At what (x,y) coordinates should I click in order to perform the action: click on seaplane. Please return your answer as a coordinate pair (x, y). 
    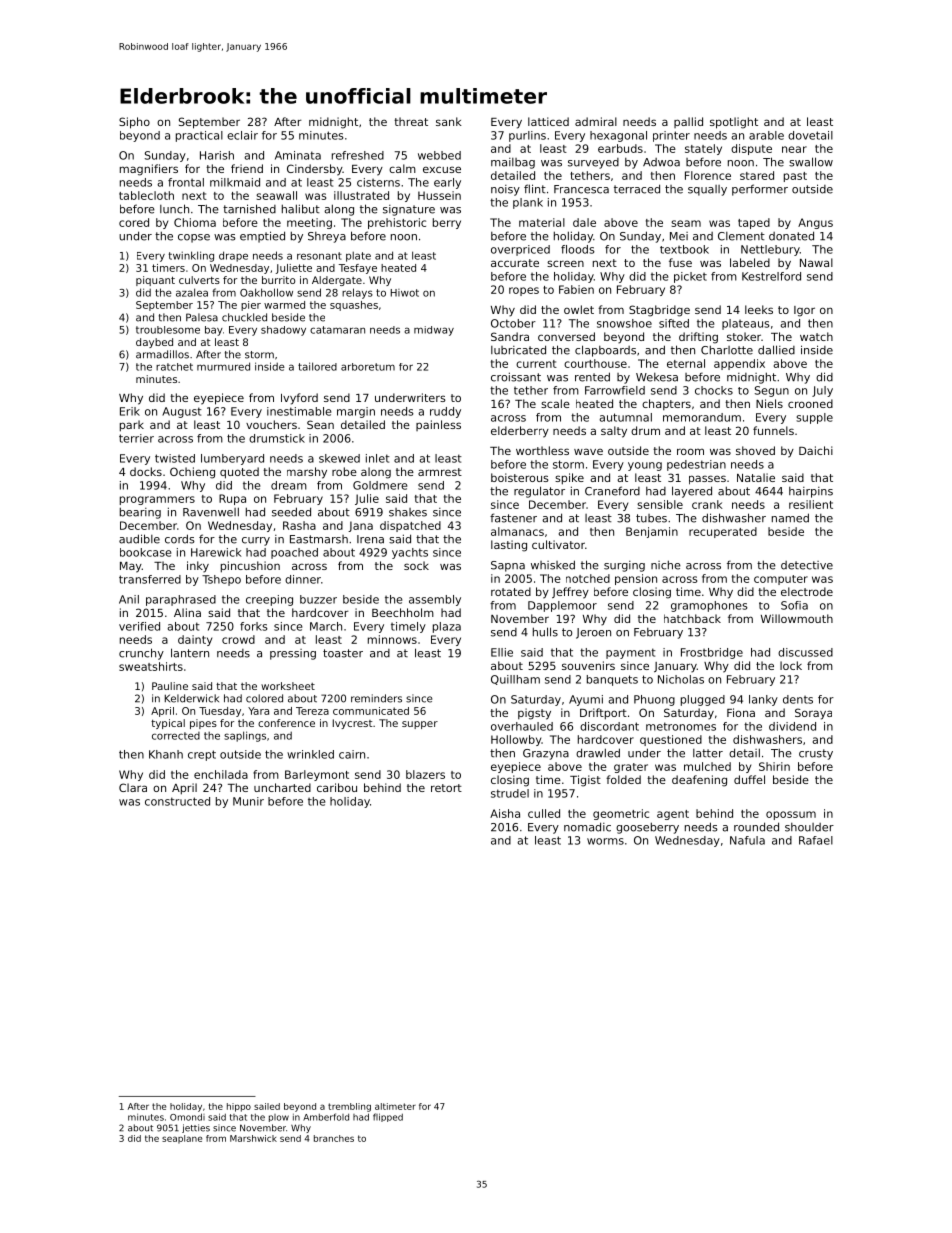
    Looking at the image, I should click on (182, 1139).
